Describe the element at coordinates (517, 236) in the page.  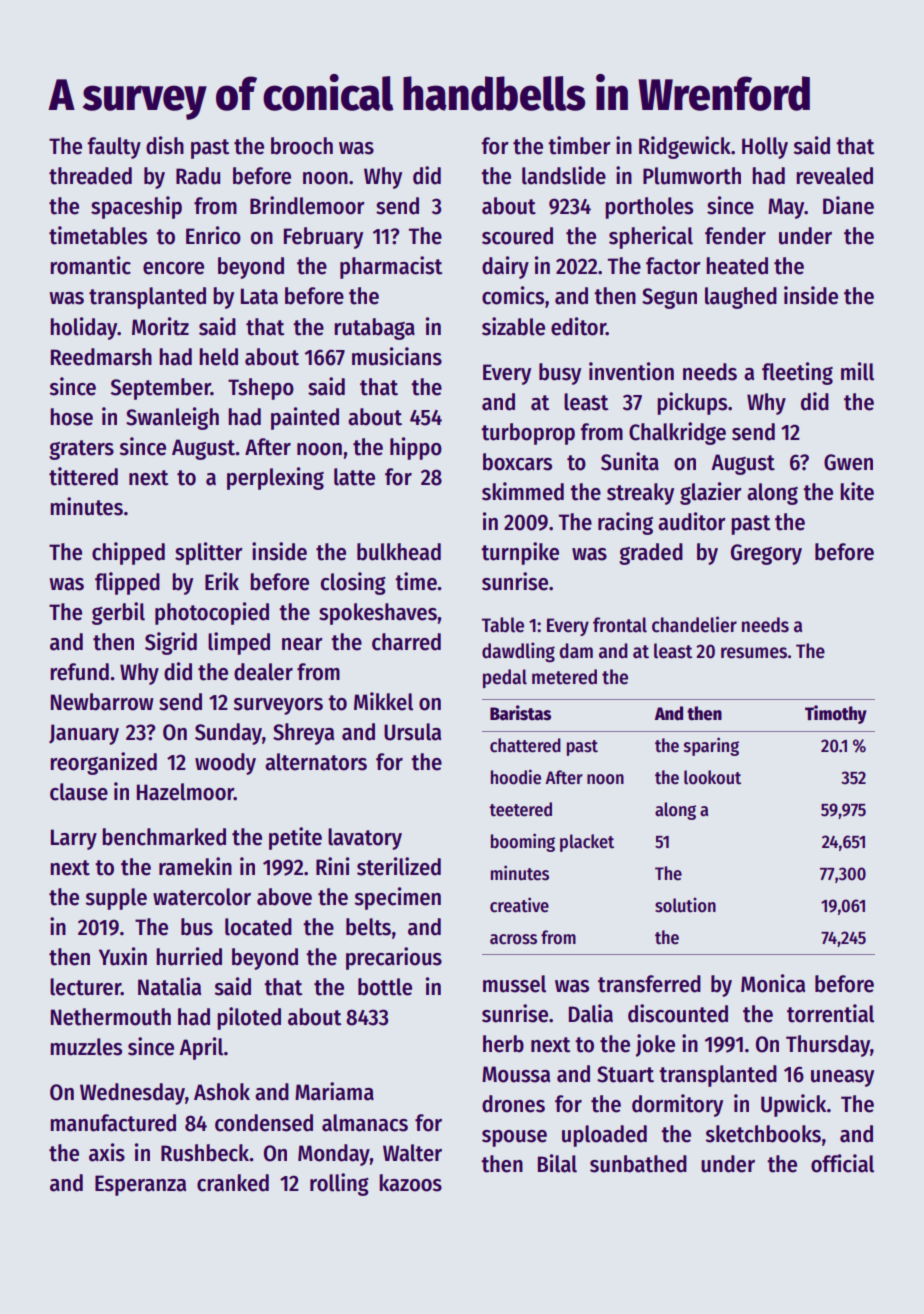
I see `scoured` at that location.
